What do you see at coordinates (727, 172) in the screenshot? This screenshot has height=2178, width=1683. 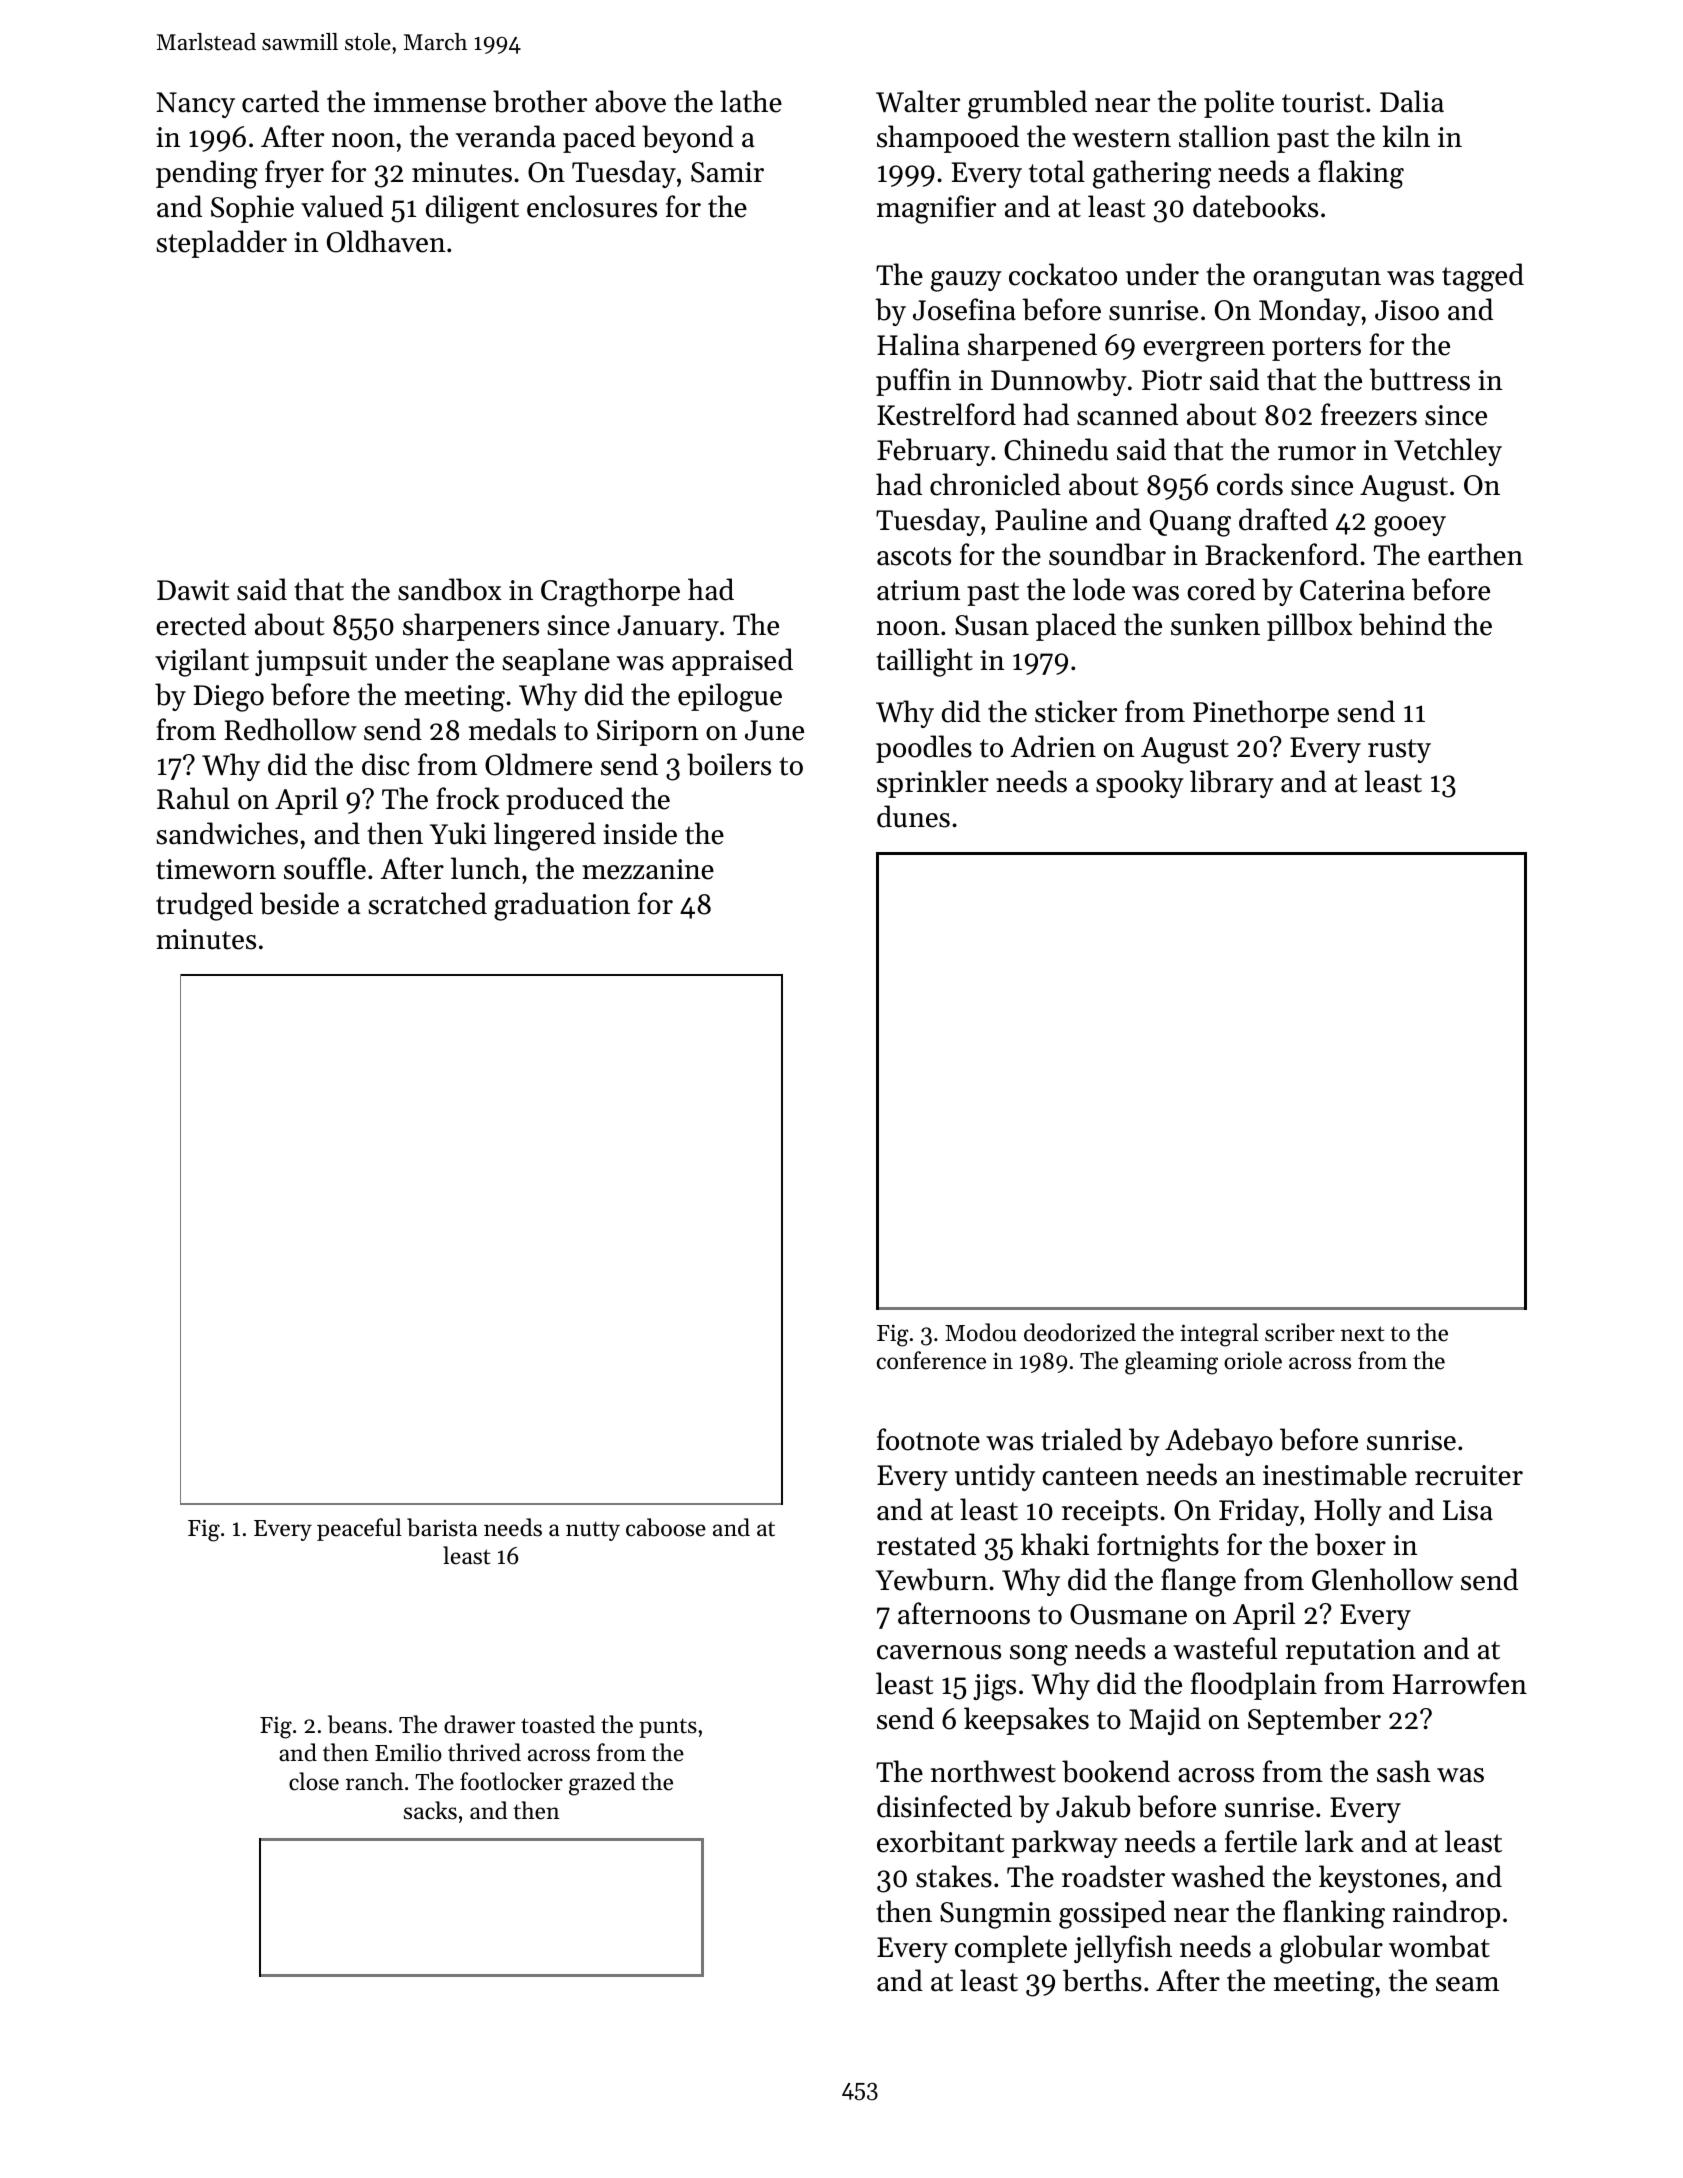 I see `Samir` at bounding box center [727, 172].
